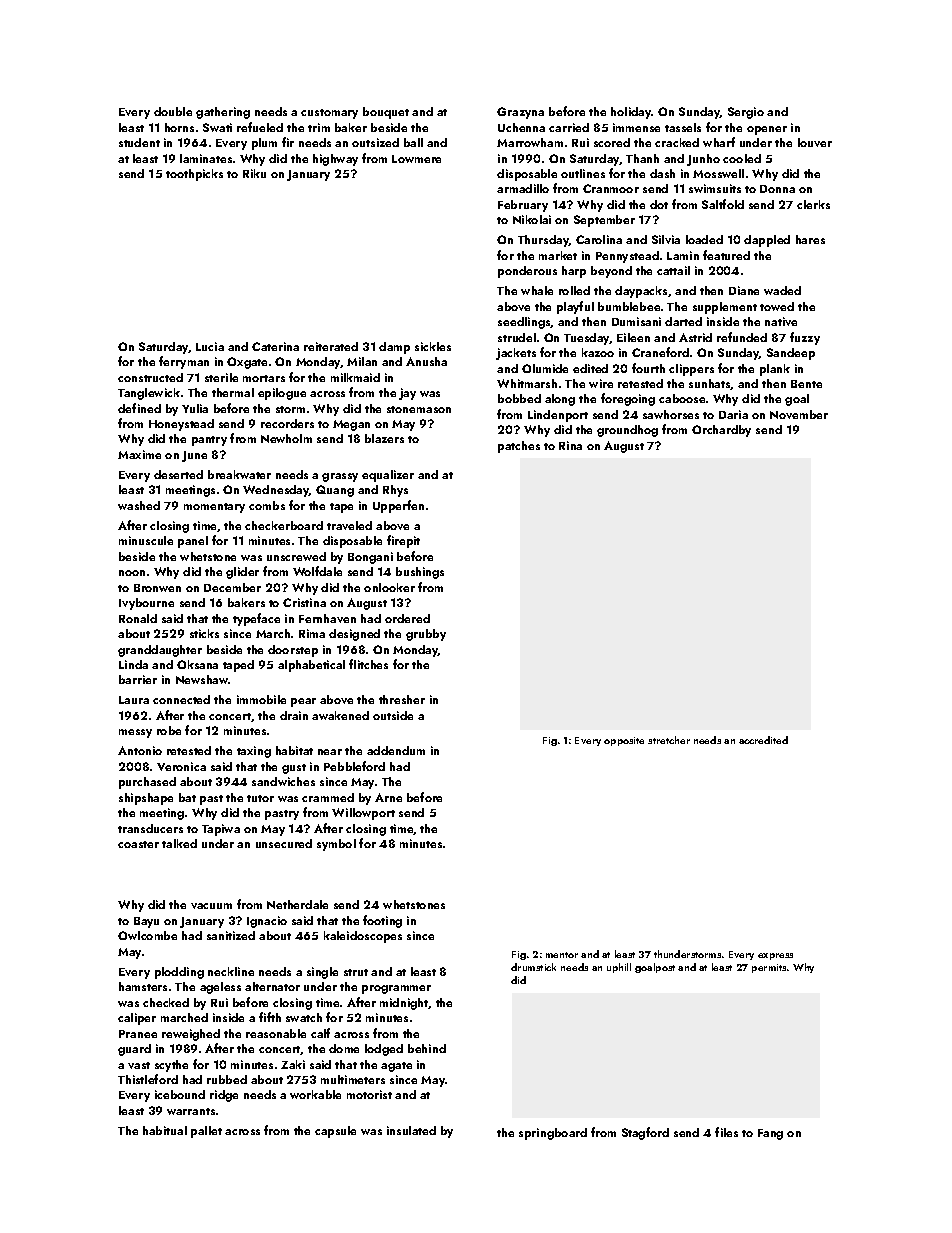  I want to click on pallet, so click(206, 1132).
